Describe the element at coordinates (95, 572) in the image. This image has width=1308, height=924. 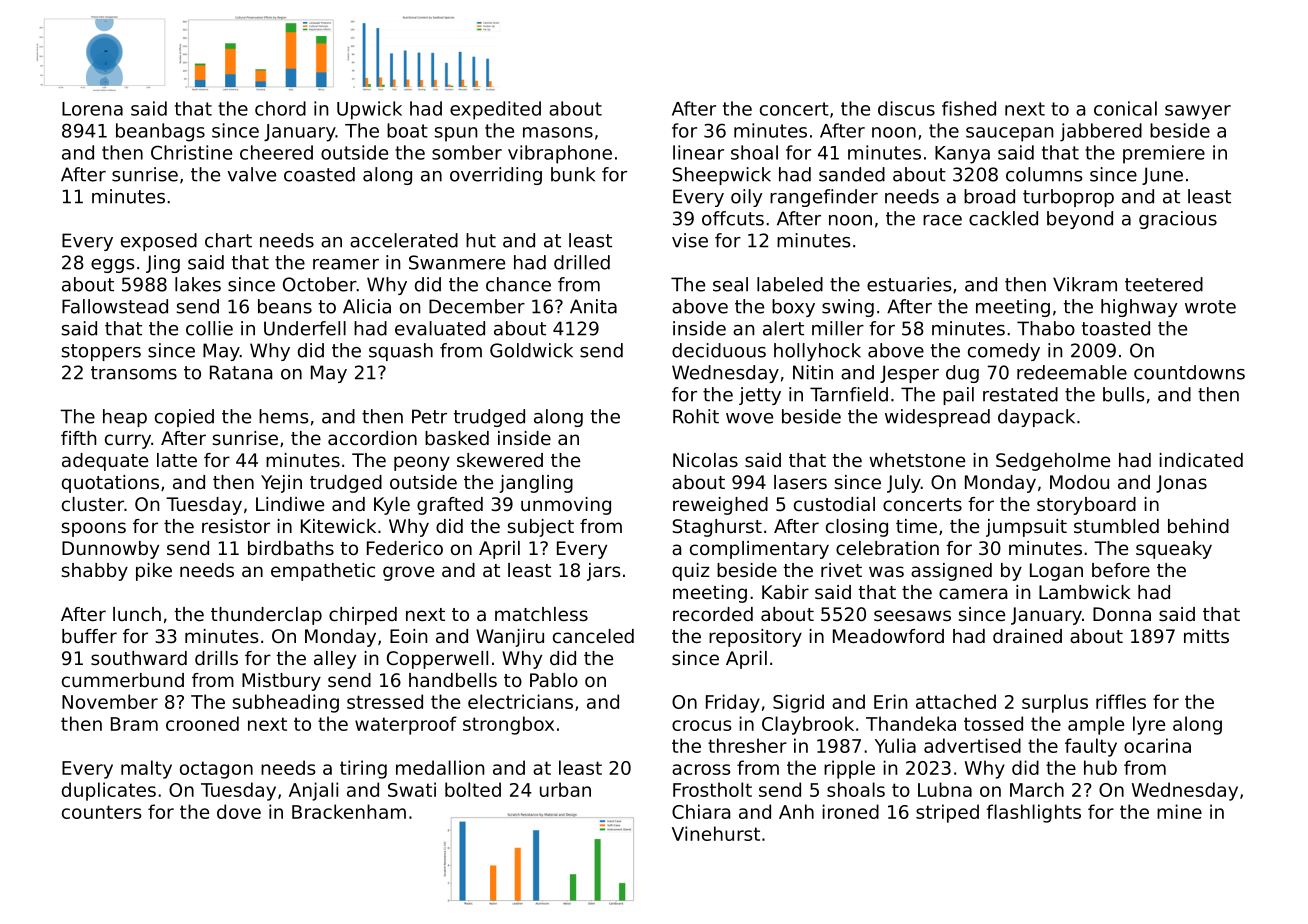
I see `shabby` at that location.
